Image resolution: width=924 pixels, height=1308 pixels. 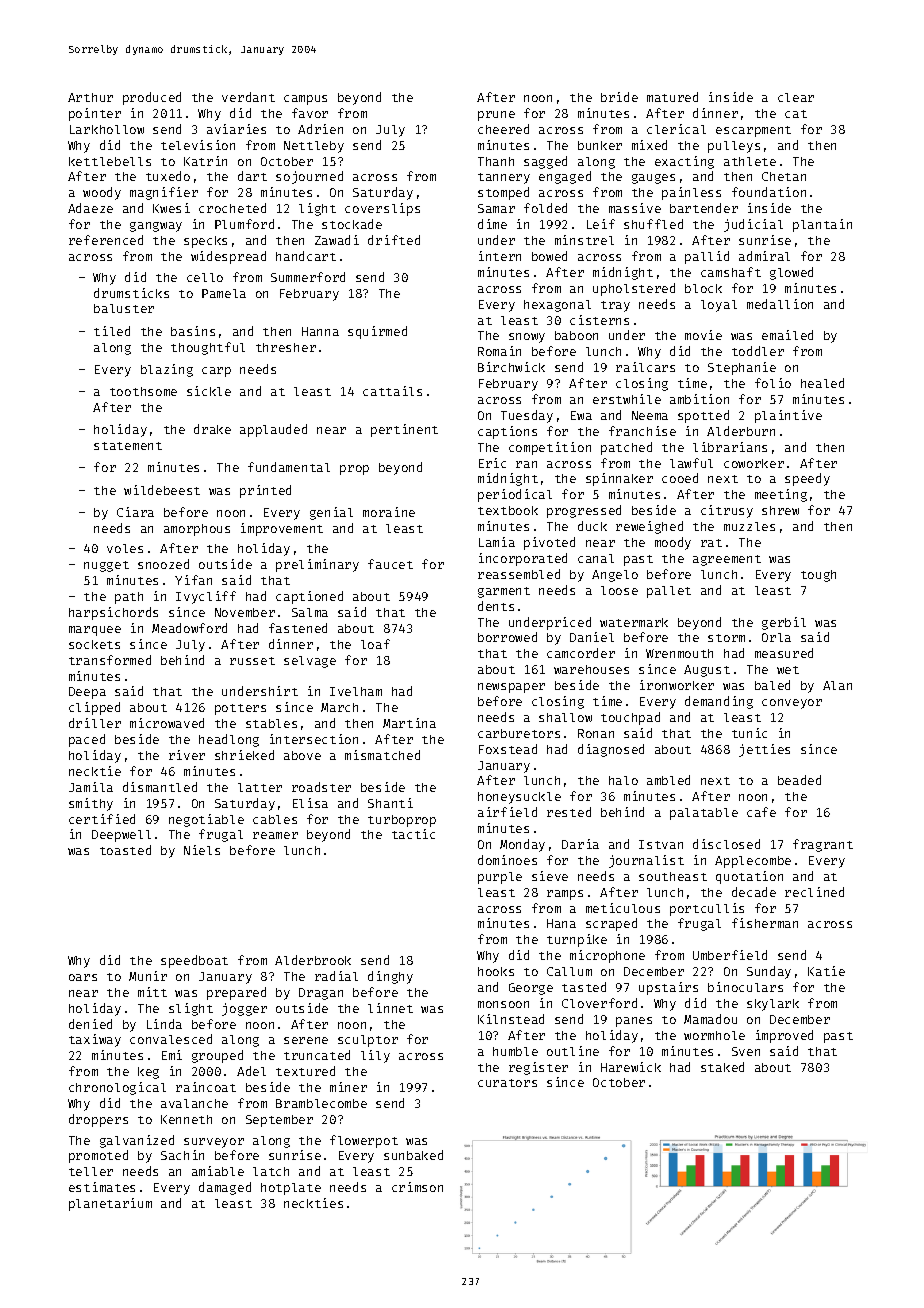 I want to click on gangway, so click(x=156, y=227).
